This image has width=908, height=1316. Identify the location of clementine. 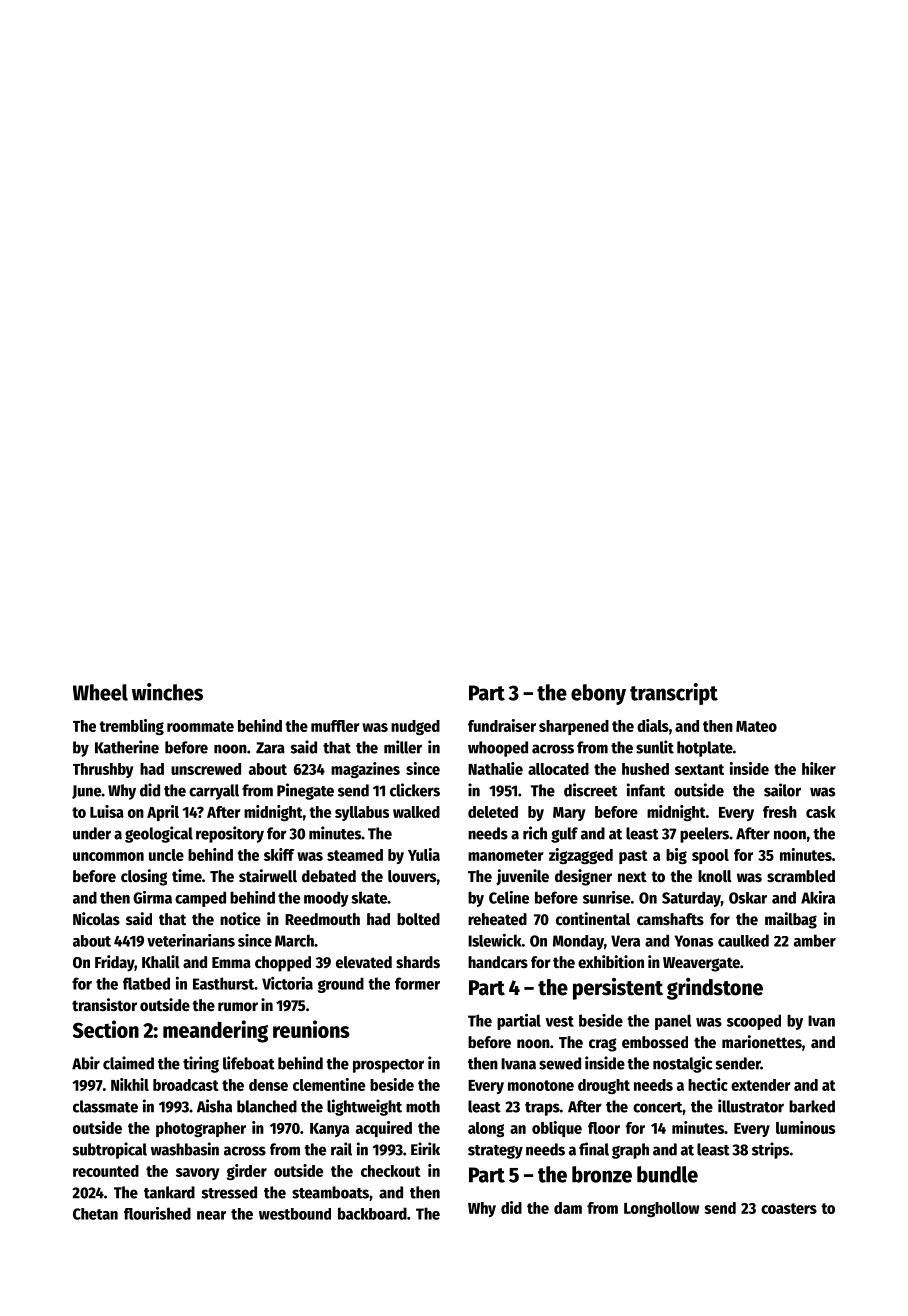
(329, 1084).
